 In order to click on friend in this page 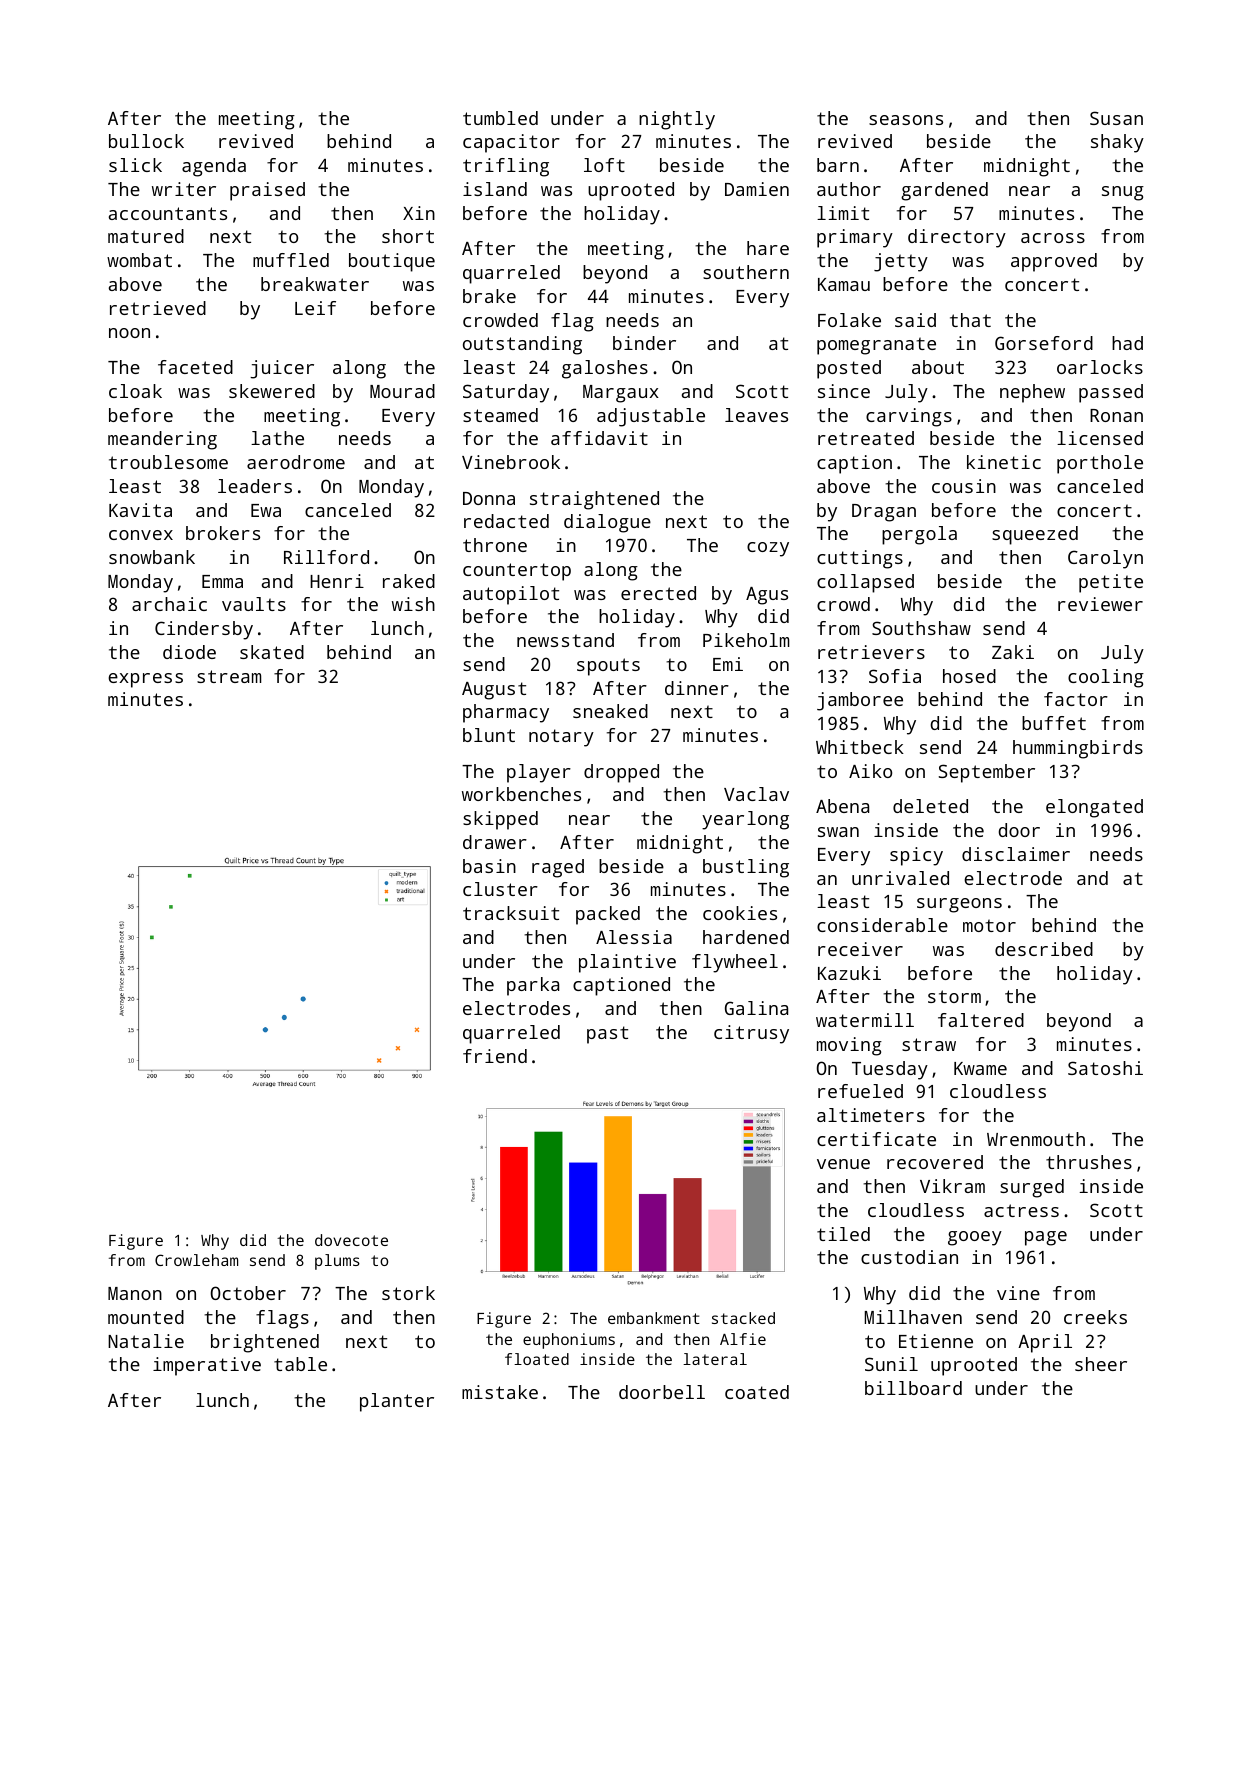, I will do `click(495, 1056)`.
